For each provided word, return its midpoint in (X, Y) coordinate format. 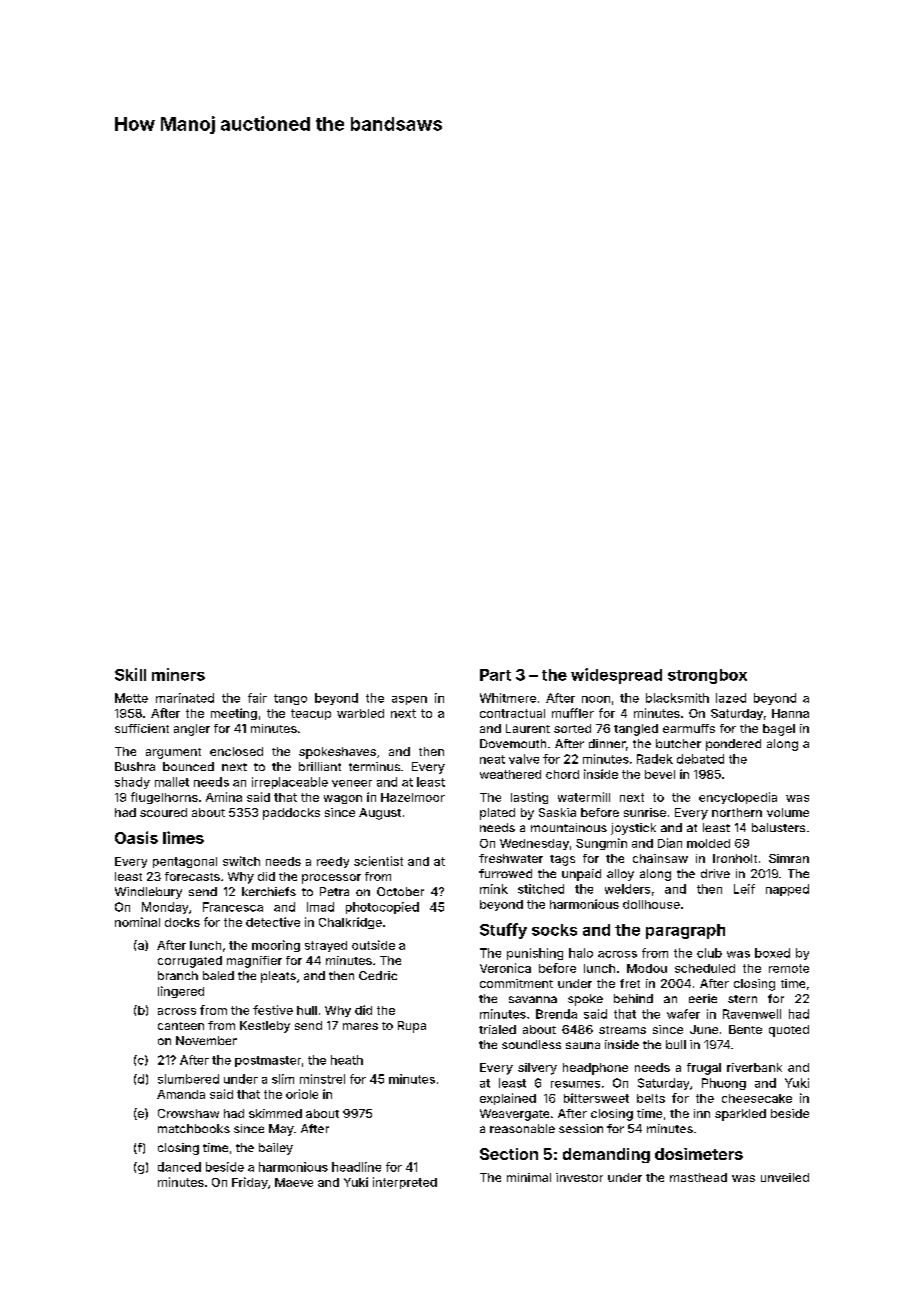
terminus (374, 766)
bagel (779, 730)
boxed (772, 953)
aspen (409, 700)
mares (360, 1026)
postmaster (268, 1061)
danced (179, 1167)
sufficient (142, 728)
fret (630, 983)
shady (132, 783)
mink (494, 889)
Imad (320, 907)
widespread (616, 676)
